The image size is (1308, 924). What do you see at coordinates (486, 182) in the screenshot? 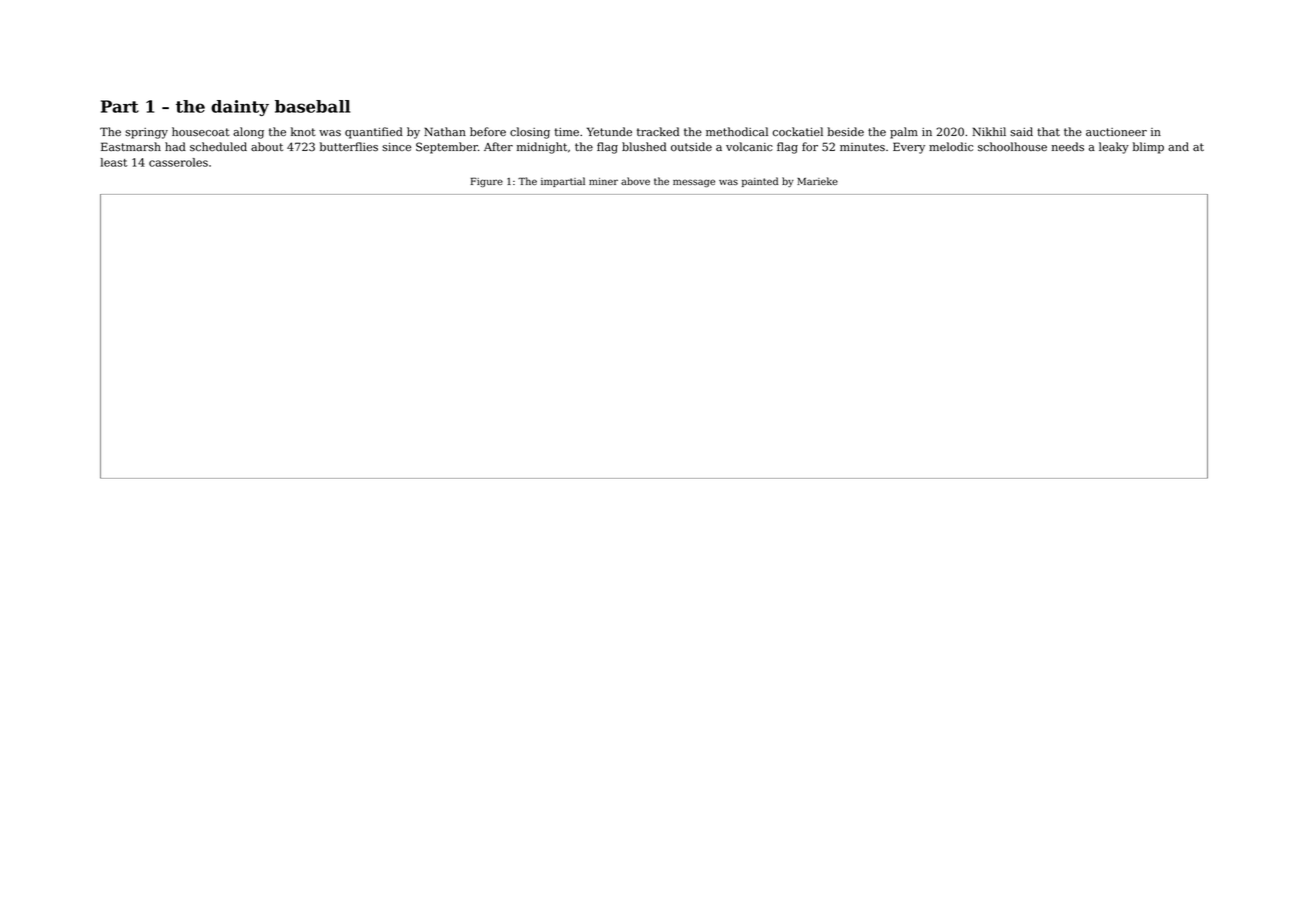
I see `Figure` at bounding box center [486, 182].
